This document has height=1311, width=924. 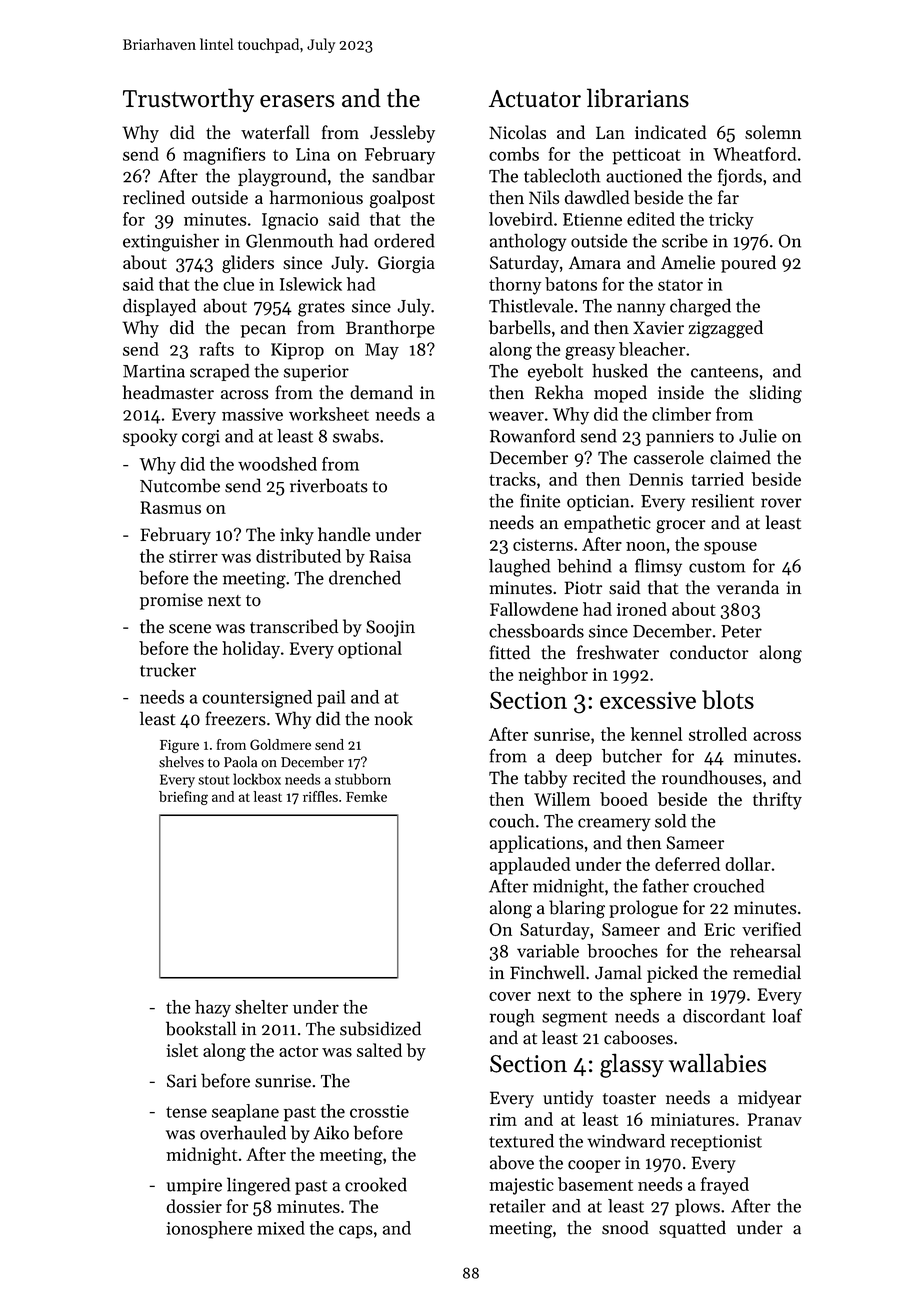 What do you see at coordinates (535, 99) in the document?
I see `Actuator` at bounding box center [535, 99].
